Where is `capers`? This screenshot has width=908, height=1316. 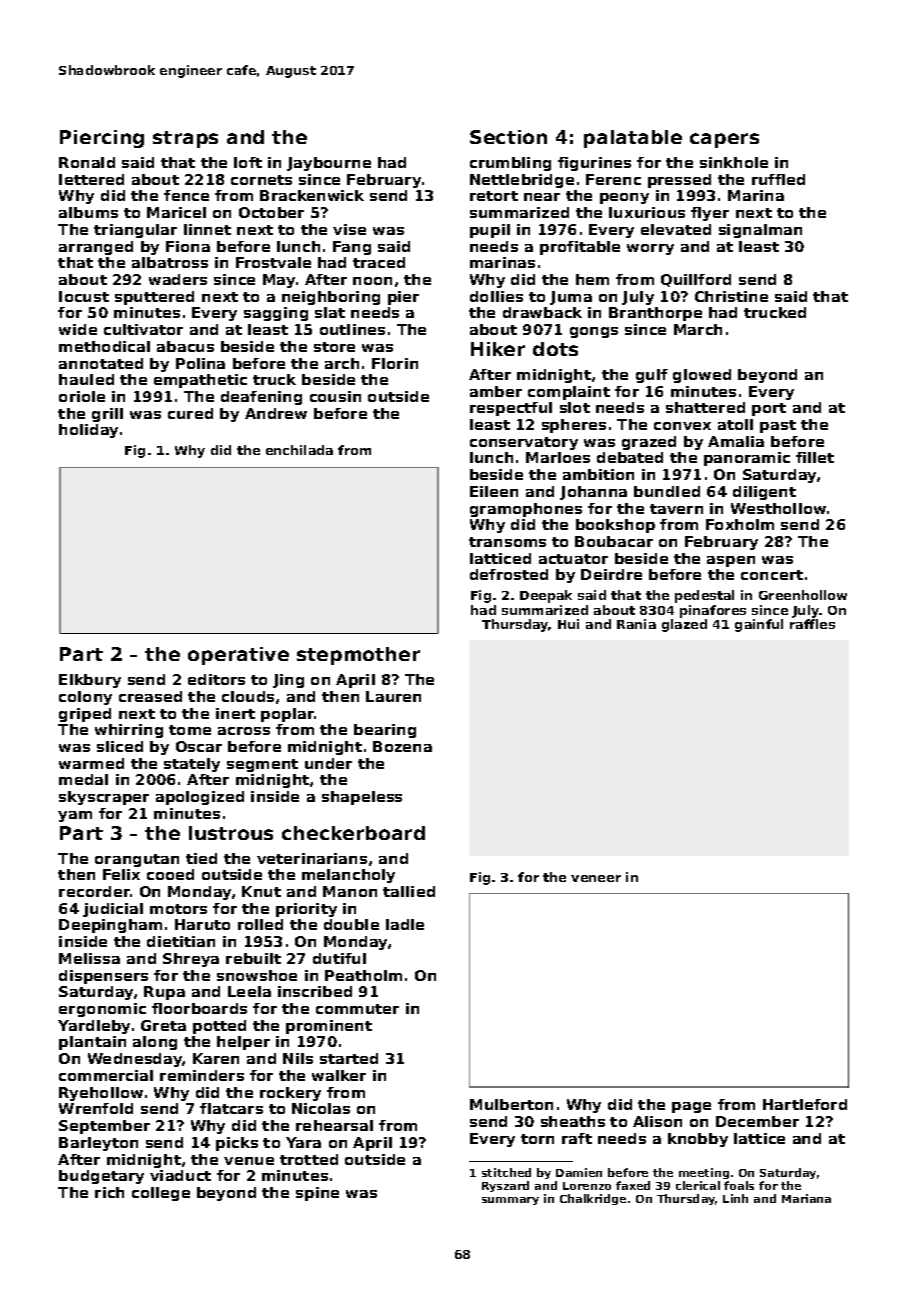
capers is located at coordinates (724, 140).
